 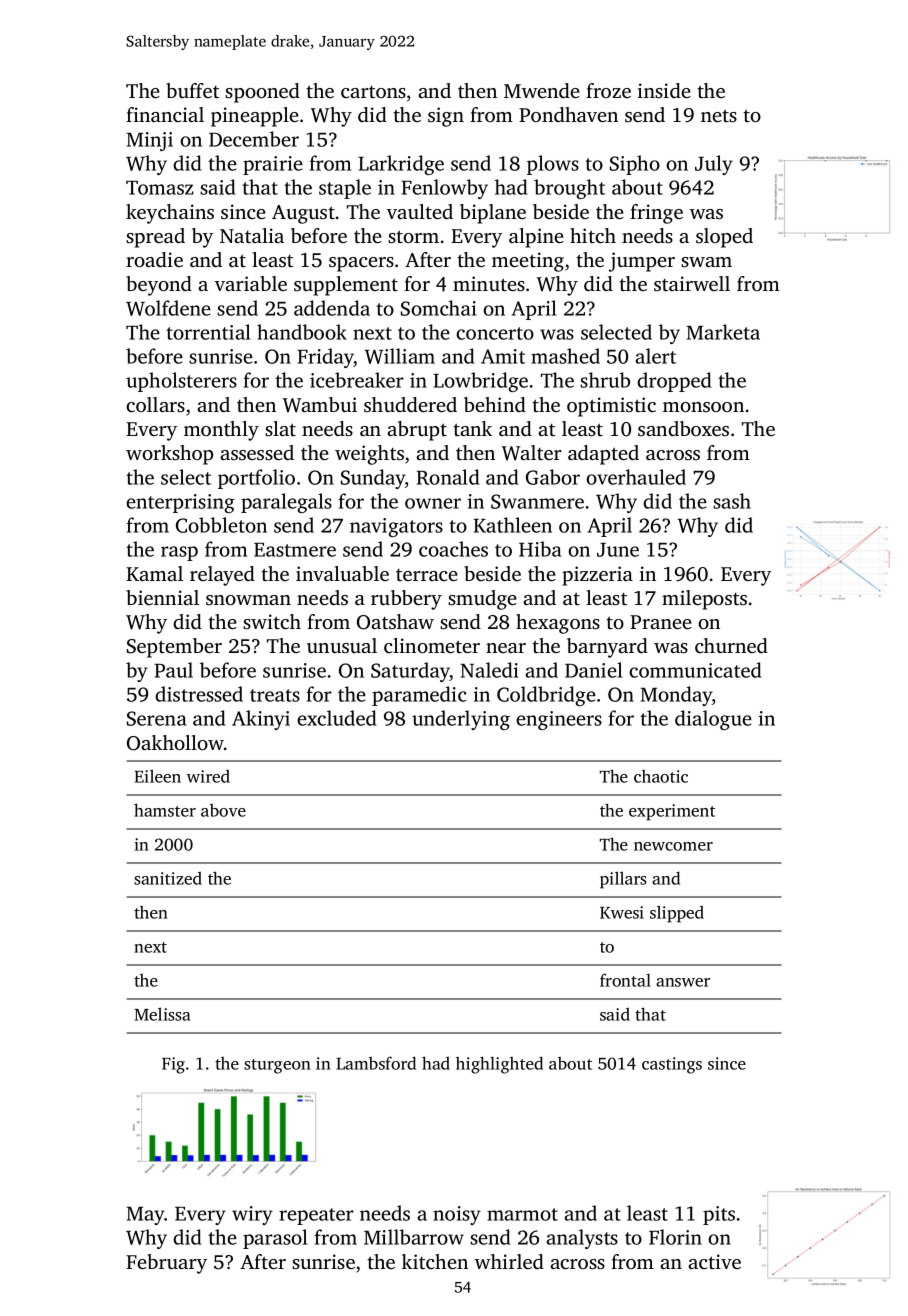 What do you see at coordinates (673, 846) in the page?
I see `newcomer` at bounding box center [673, 846].
